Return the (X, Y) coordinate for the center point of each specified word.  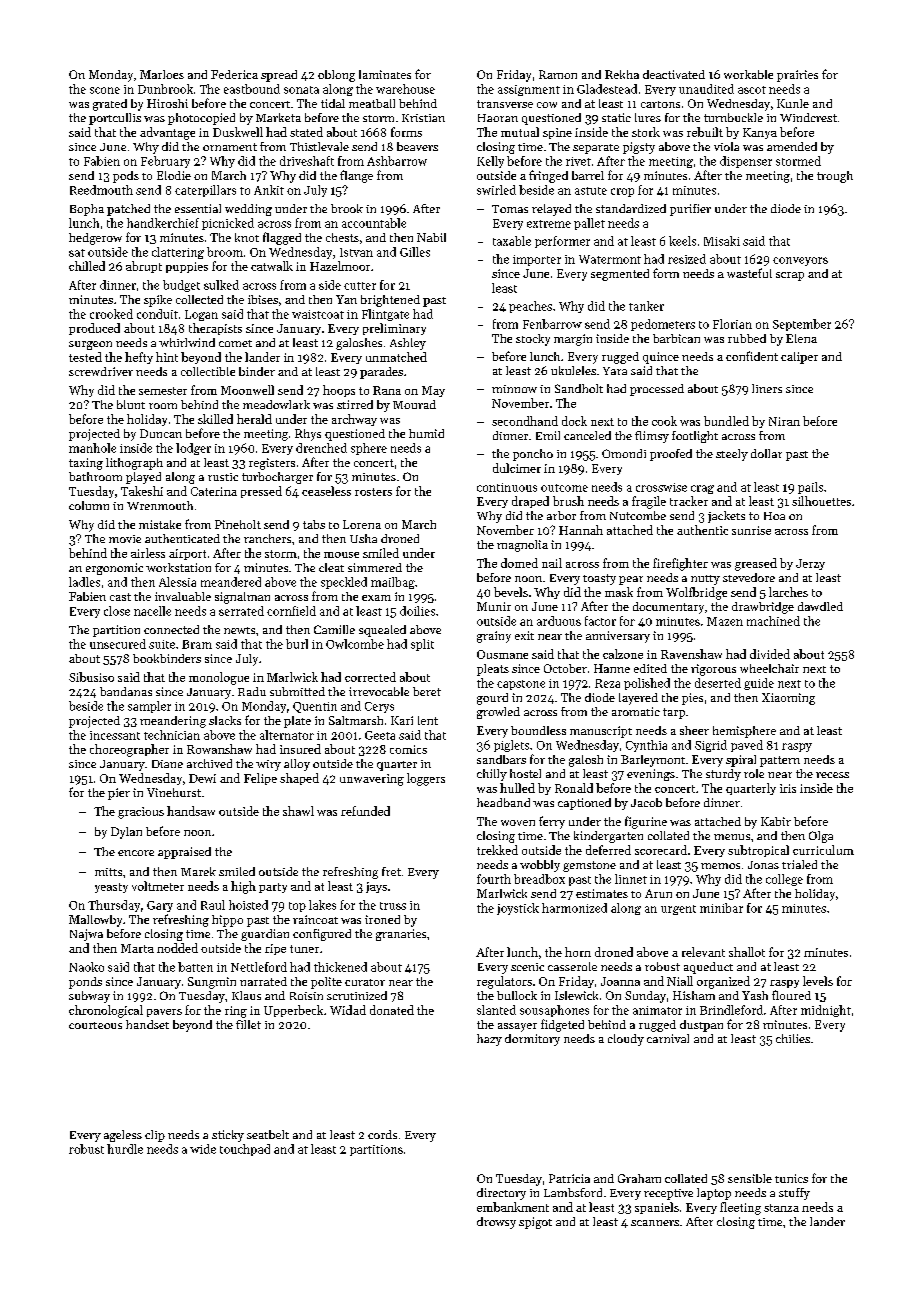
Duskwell (238, 132)
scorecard (661, 850)
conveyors (800, 261)
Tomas (510, 209)
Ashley (408, 344)
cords (382, 1134)
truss (393, 906)
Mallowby (95, 921)
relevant (703, 952)
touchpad (245, 1150)
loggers (426, 779)
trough (835, 177)
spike (158, 301)
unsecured (118, 644)
